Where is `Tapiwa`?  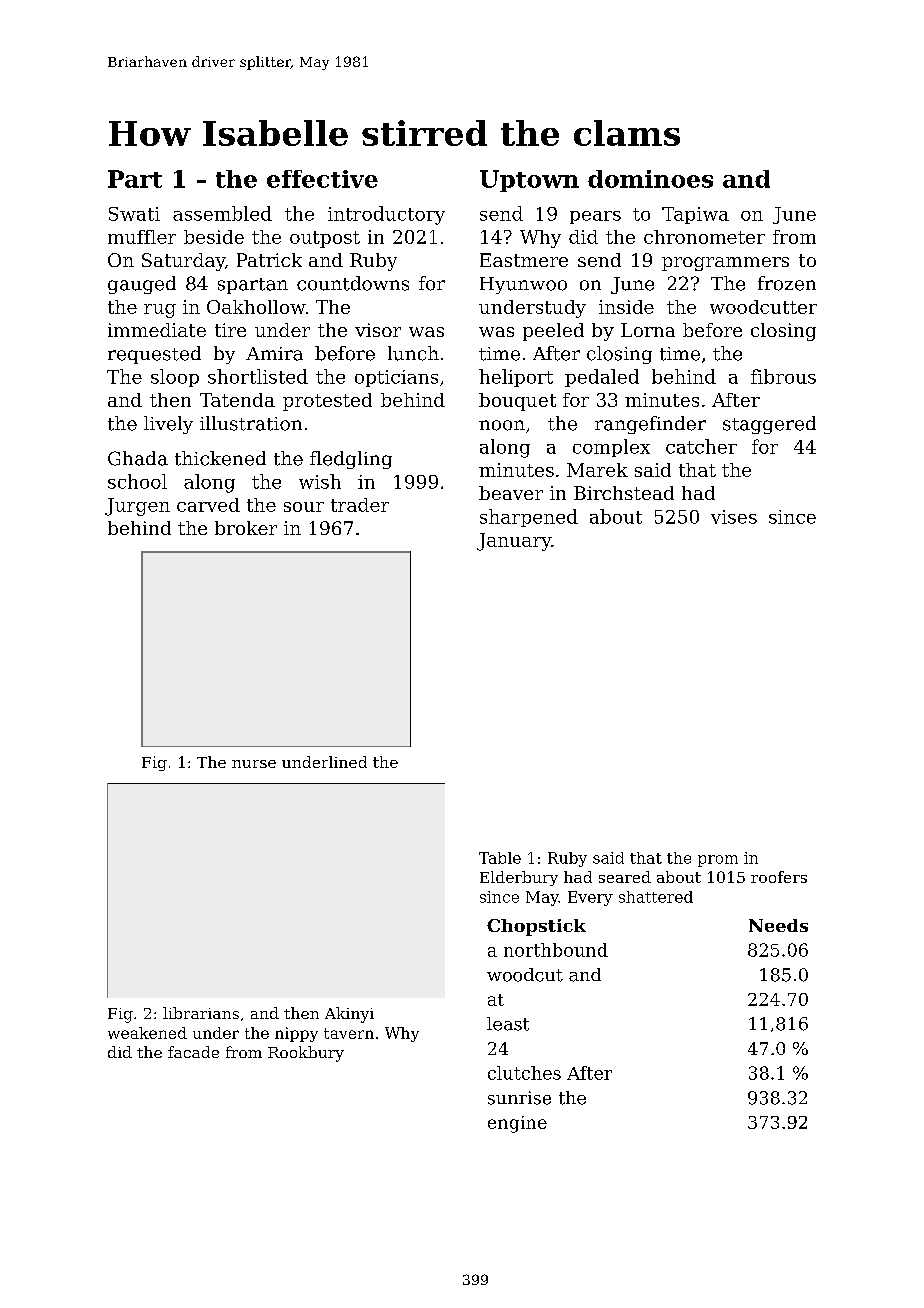 Tapiwa is located at coordinates (695, 215).
